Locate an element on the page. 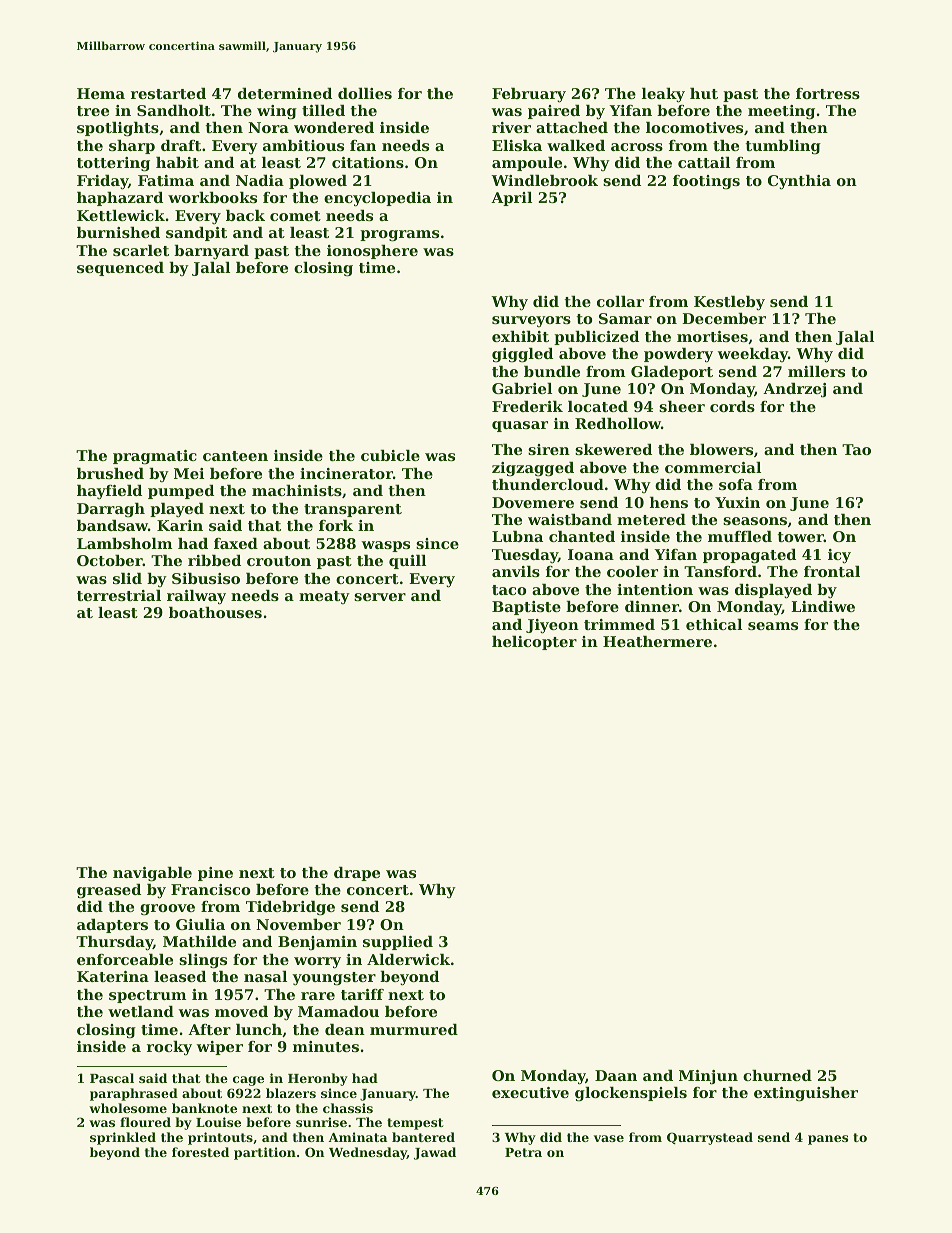  dollies is located at coordinates (365, 93).
